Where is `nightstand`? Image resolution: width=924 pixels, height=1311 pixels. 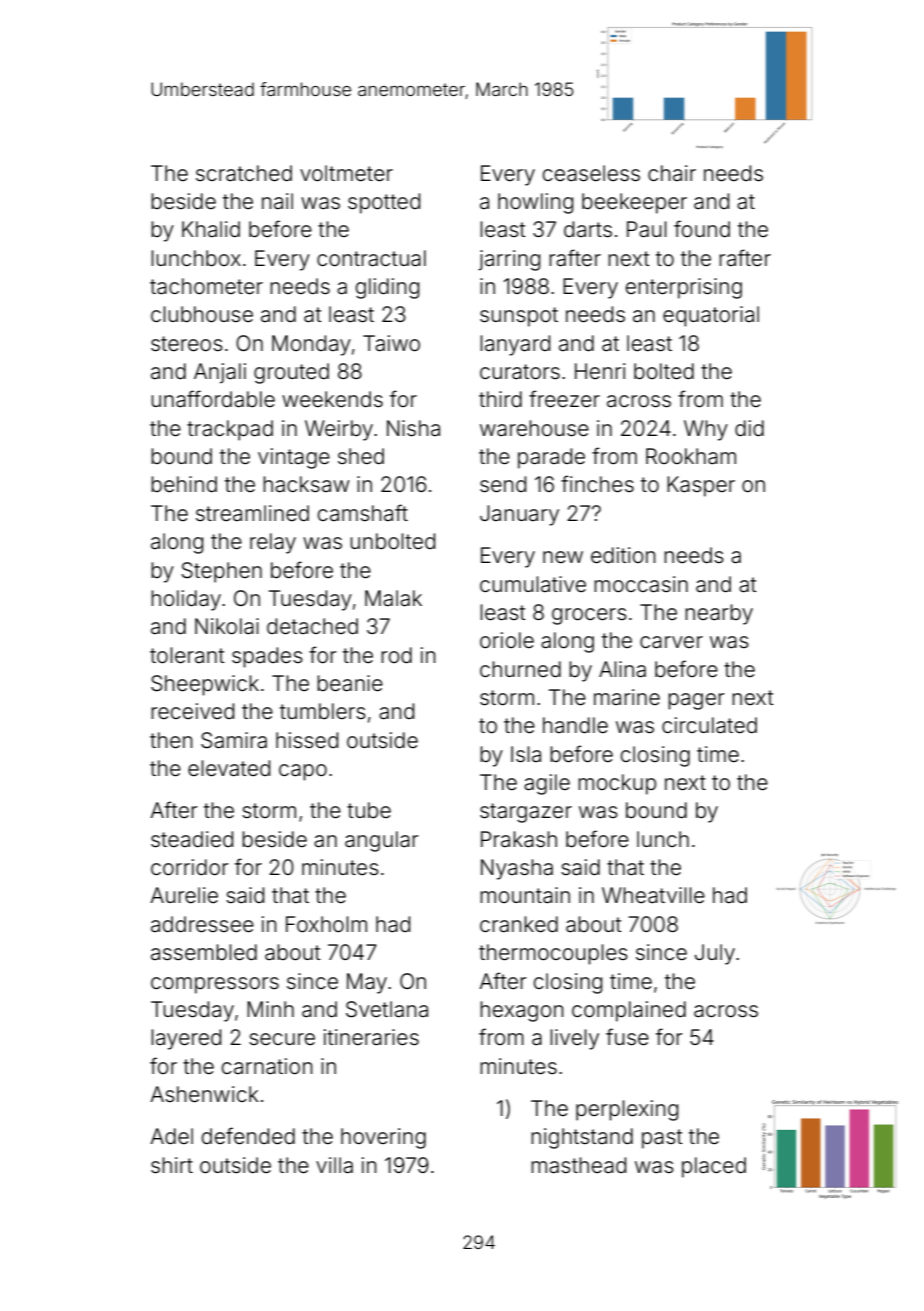
nightstand is located at coordinates (582, 1138).
